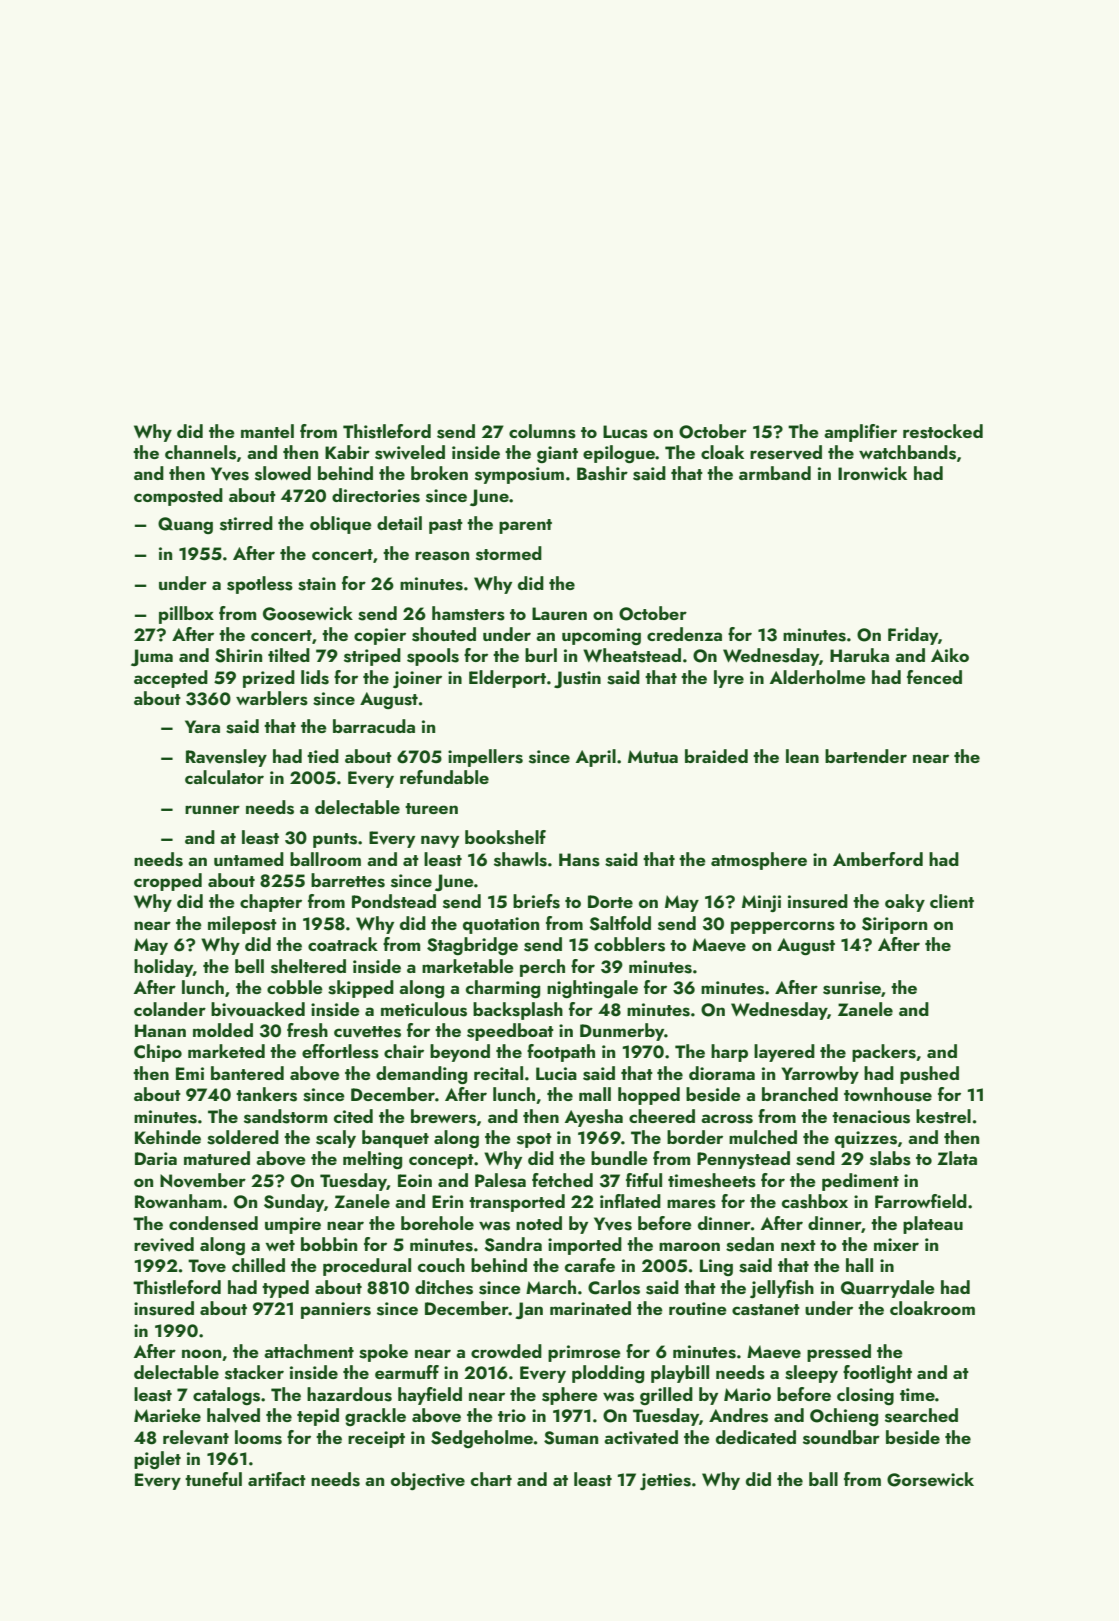  What do you see at coordinates (200, 452) in the page?
I see `channels` at bounding box center [200, 452].
